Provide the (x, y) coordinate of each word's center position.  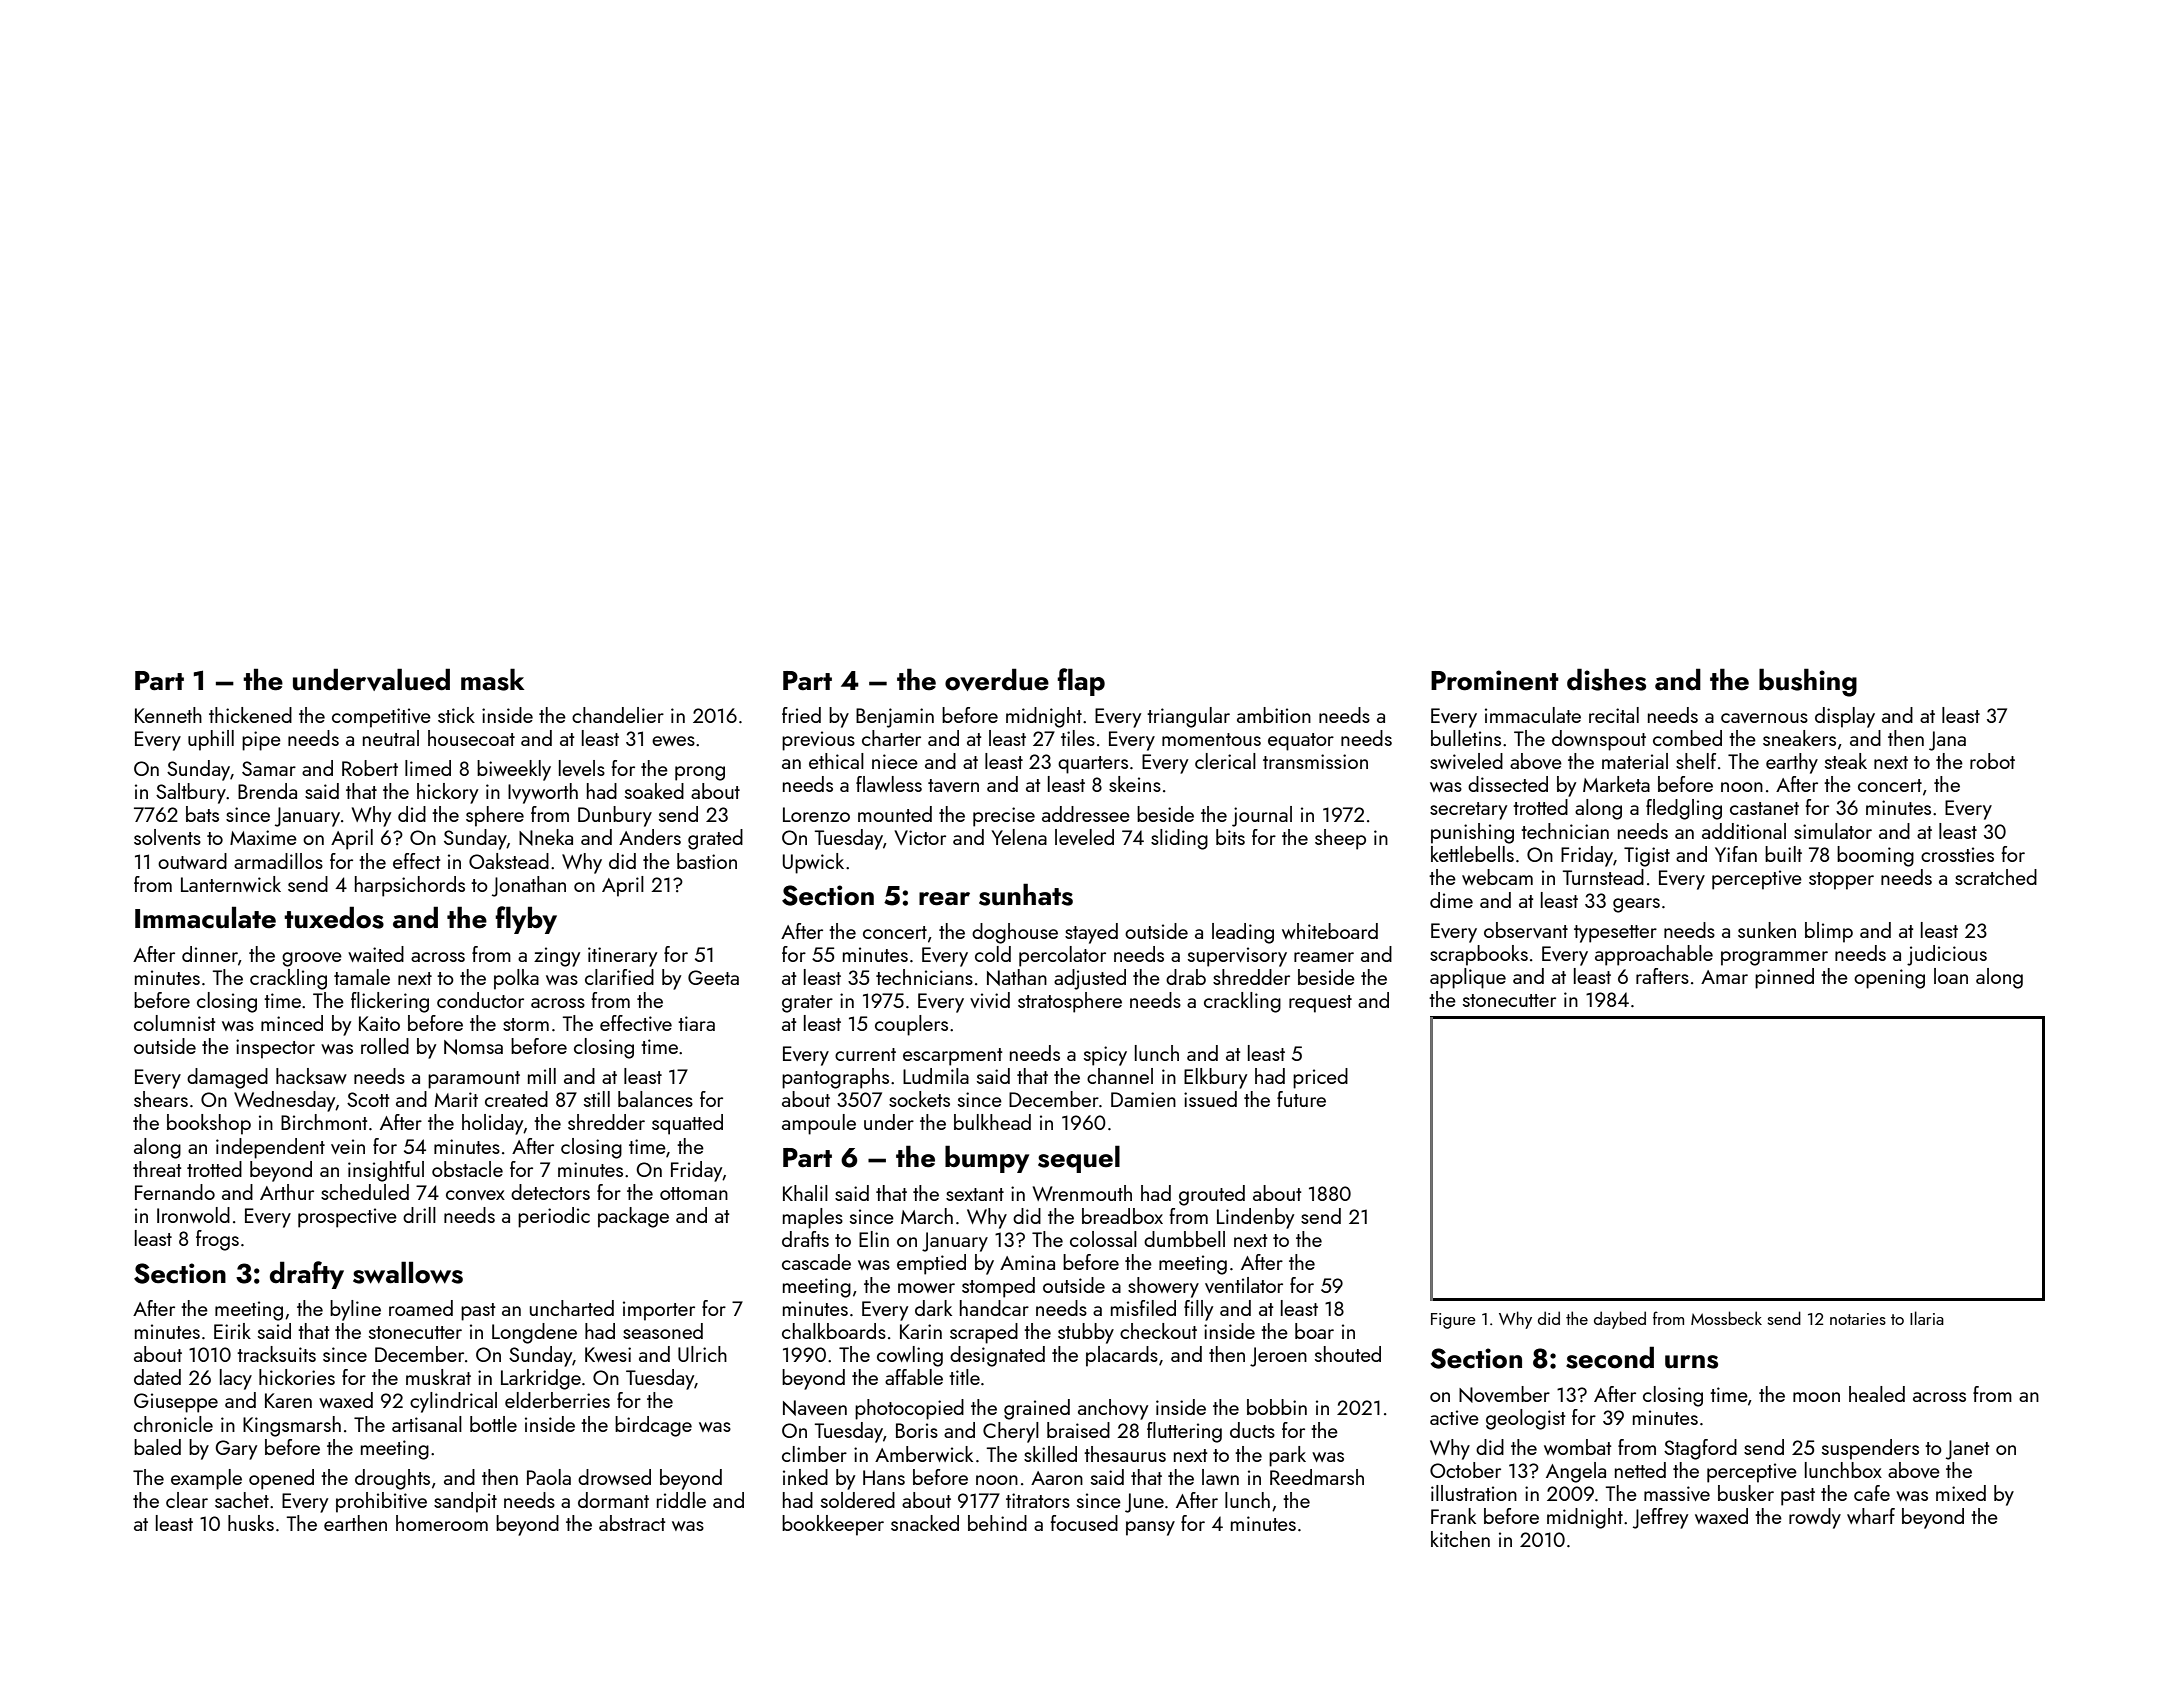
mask (492, 679)
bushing (1808, 682)
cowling (910, 1356)
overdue (997, 679)
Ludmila (936, 1076)
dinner (210, 954)
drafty (307, 1275)
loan (1951, 976)
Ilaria (1927, 1318)
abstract (632, 1523)
